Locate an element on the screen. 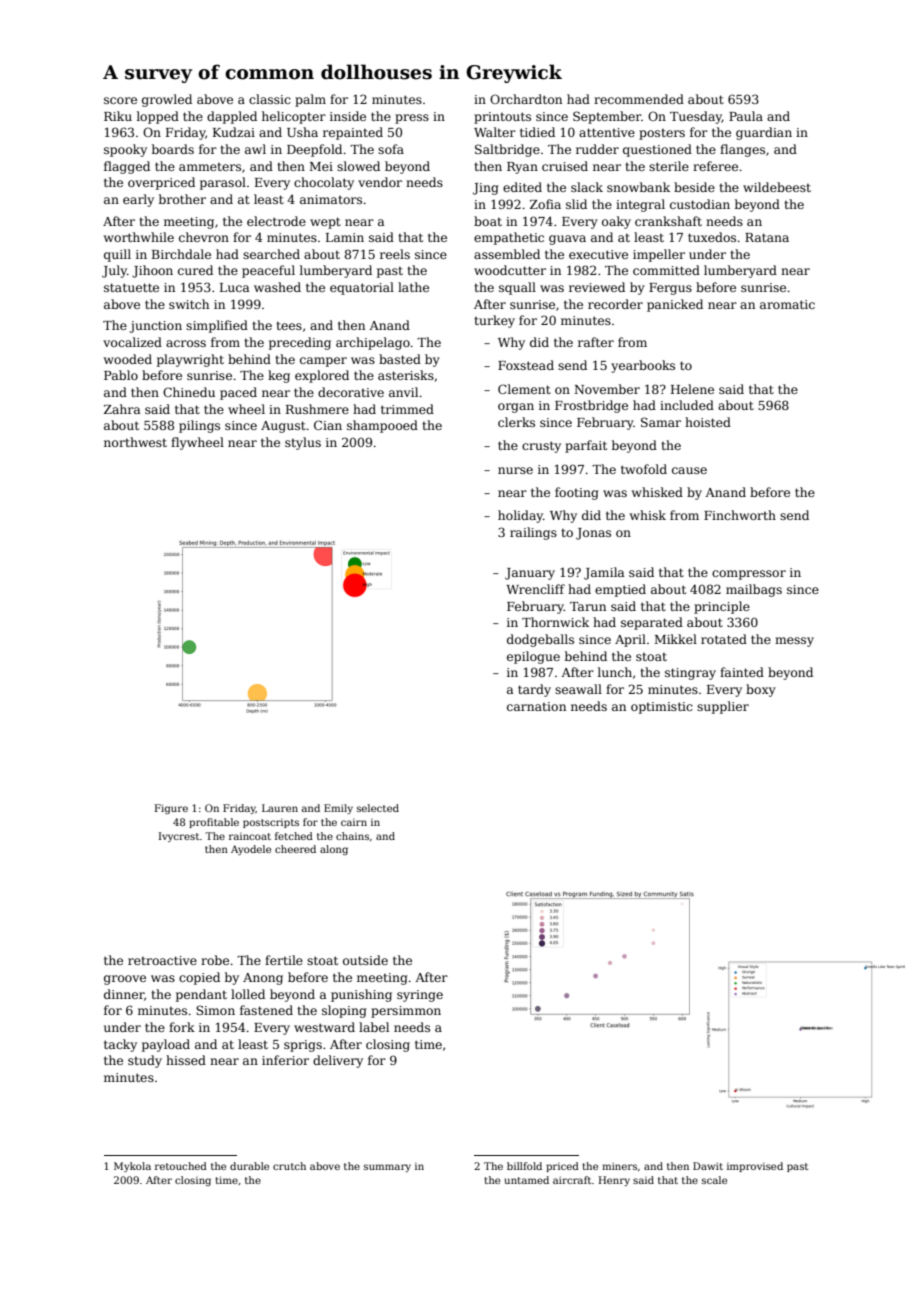 Image resolution: width=924 pixels, height=1308 pixels. stylus is located at coordinates (303, 443).
